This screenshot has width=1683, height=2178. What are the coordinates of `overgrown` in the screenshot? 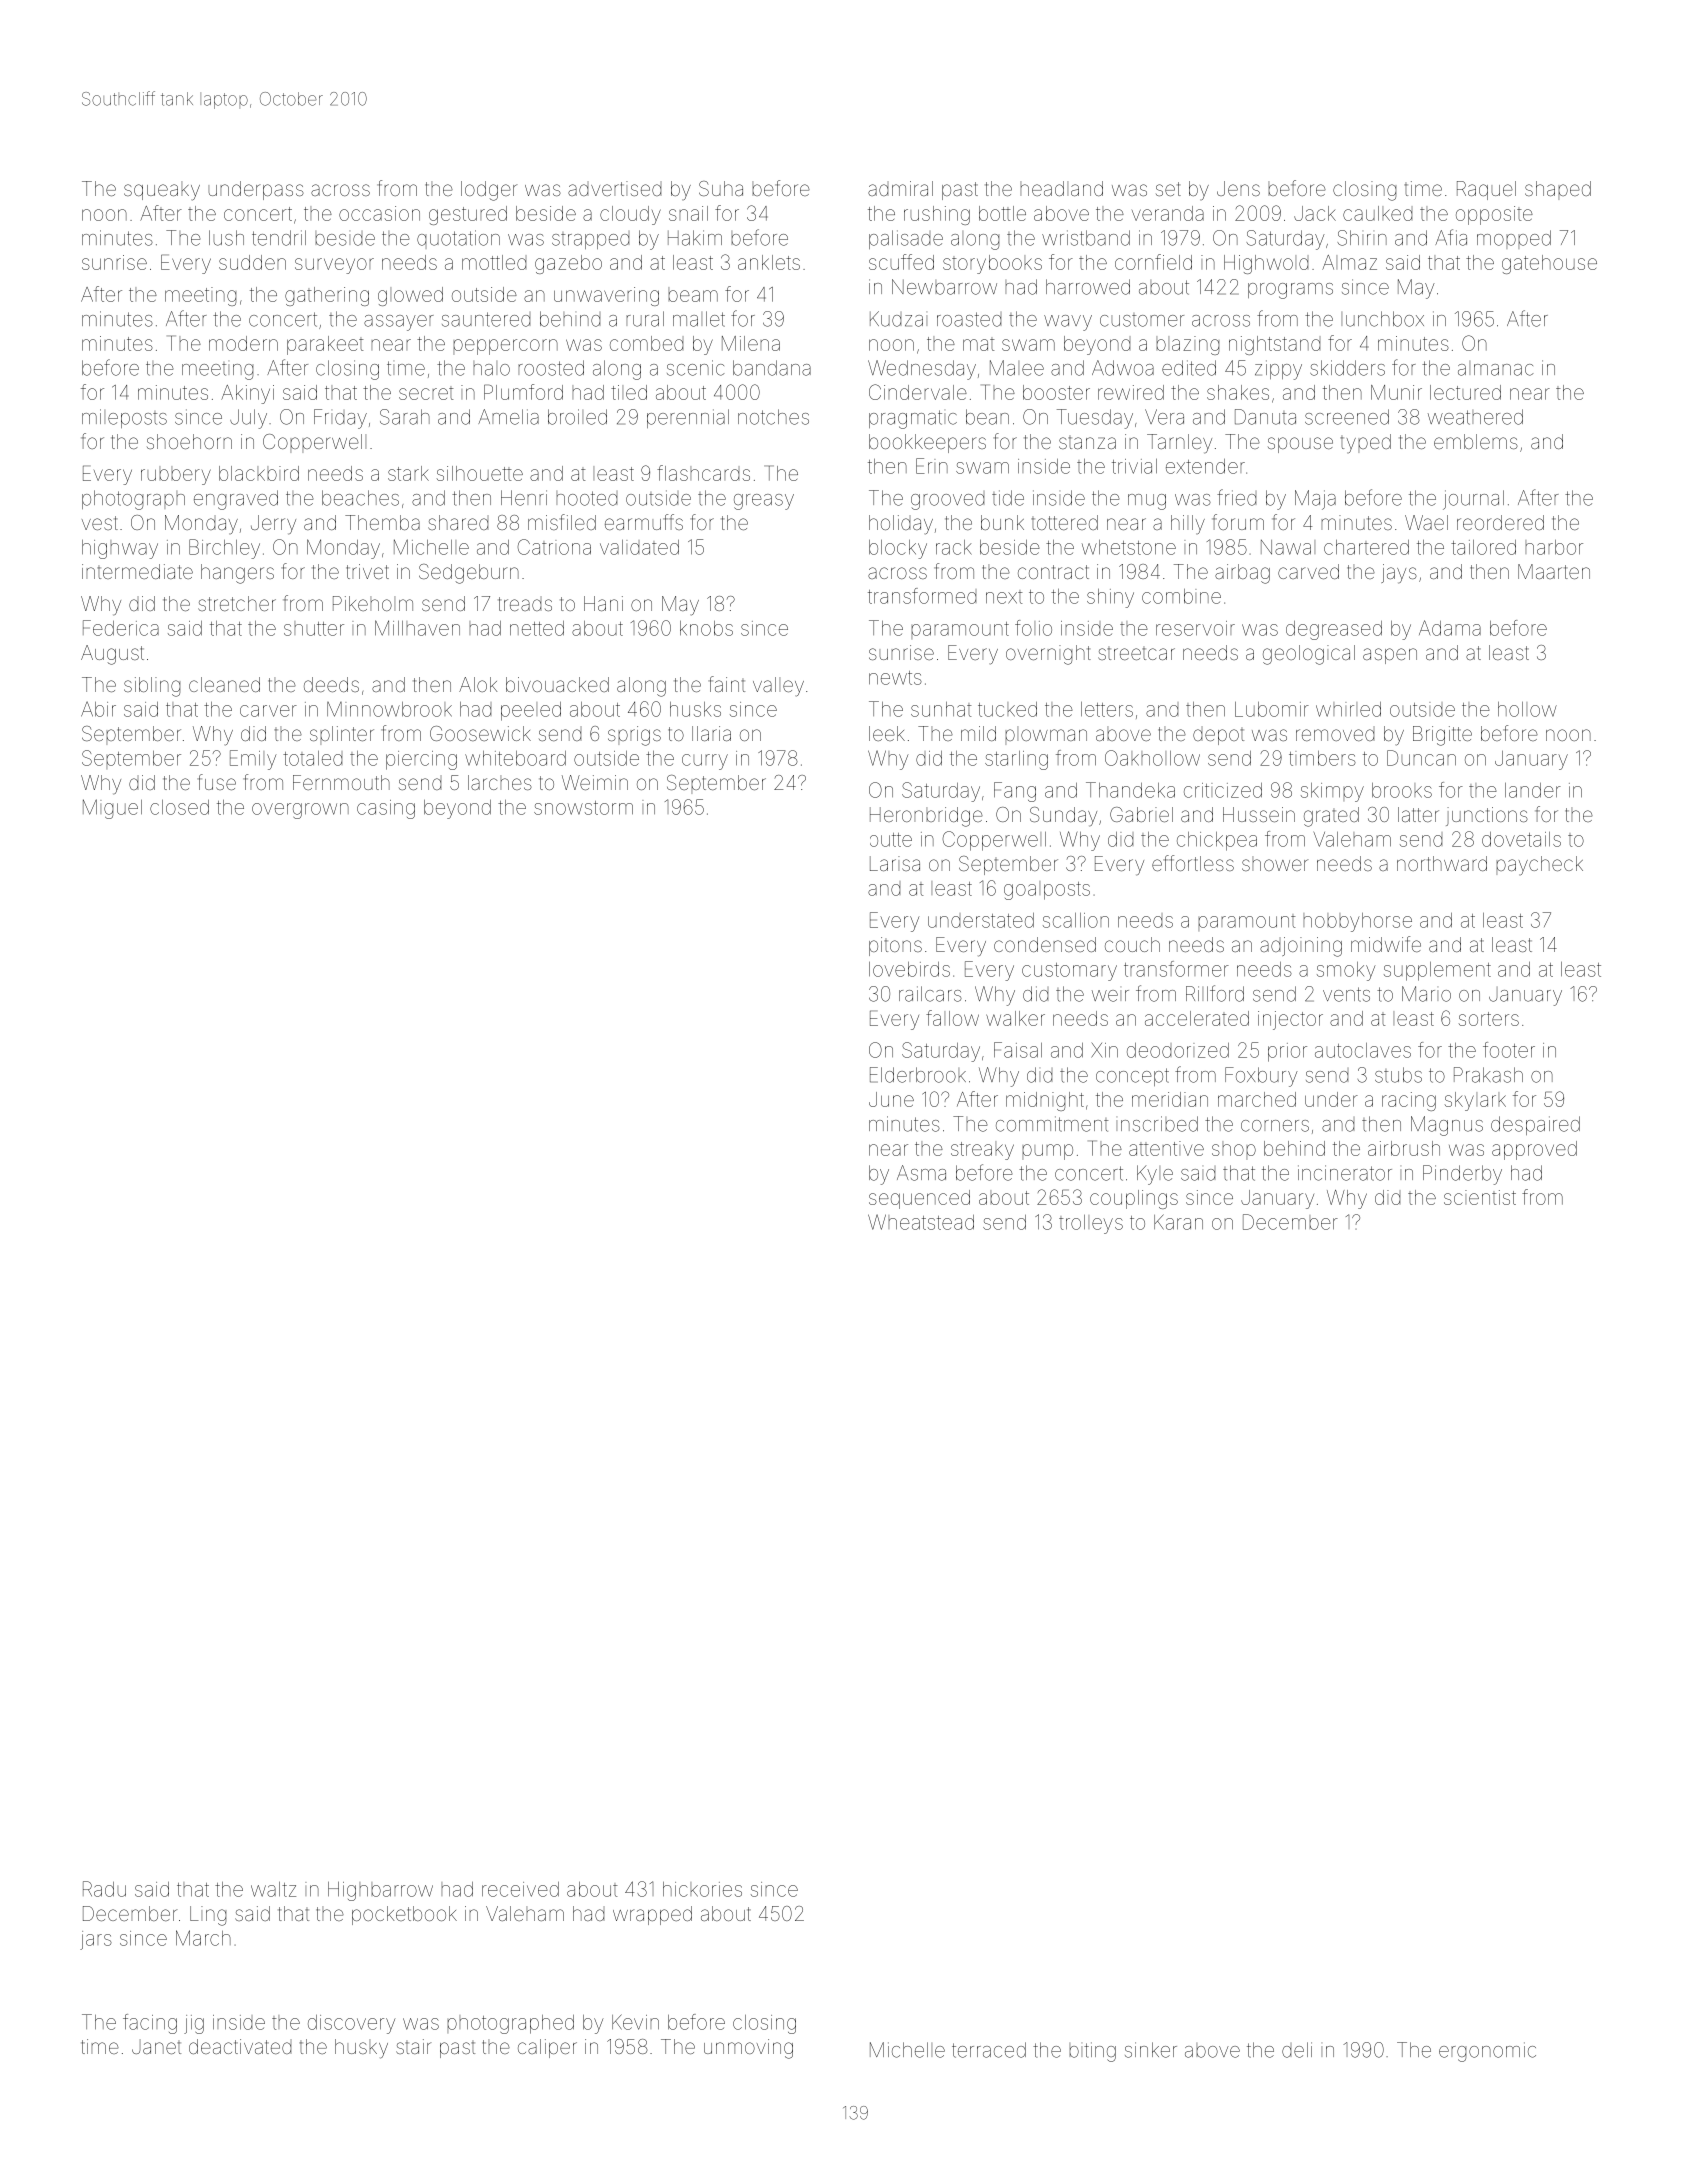 It's located at (300, 811).
